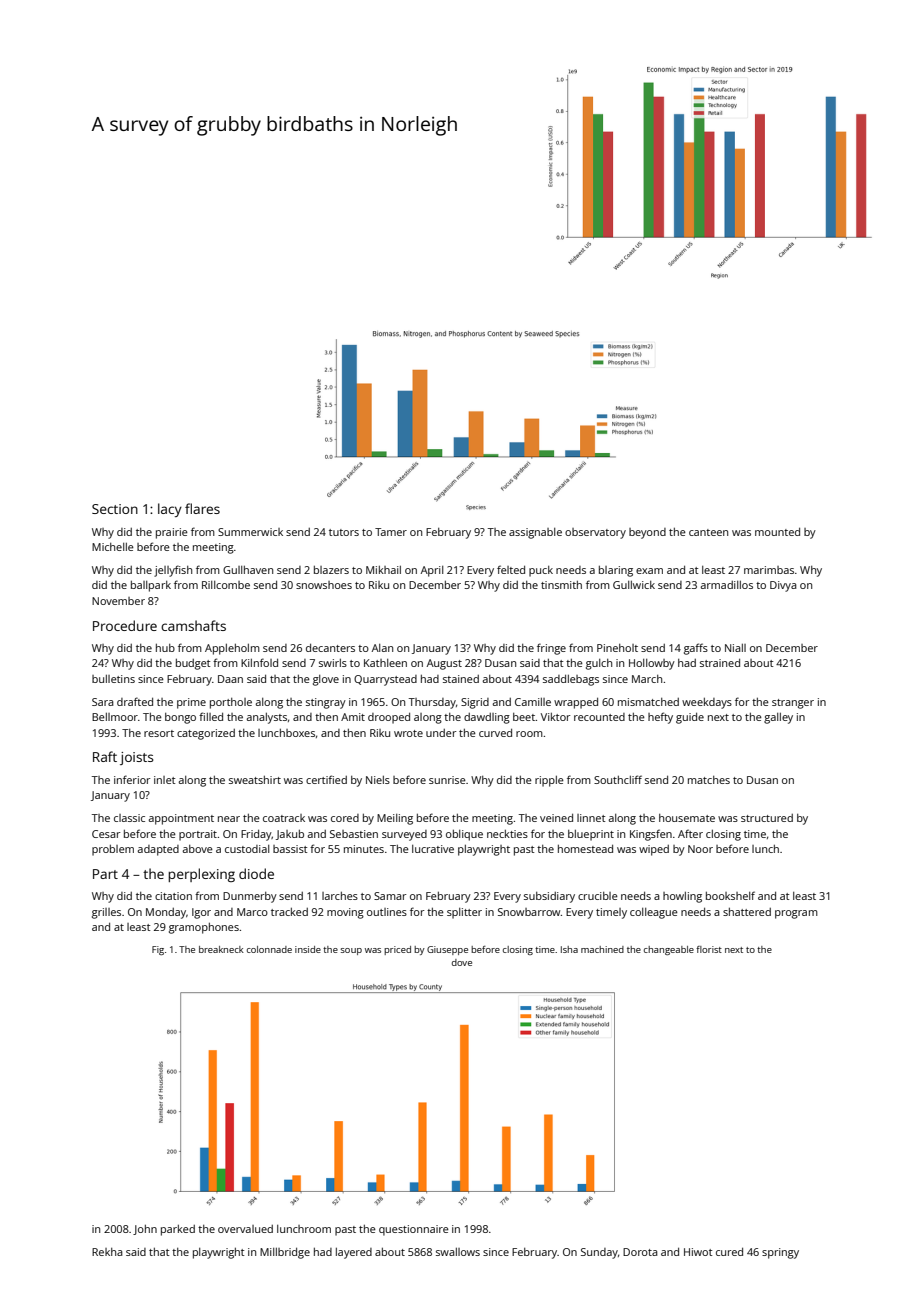 Image resolution: width=924 pixels, height=1308 pixels. What do you see at coordinates (113, 547) in the page?
I see `Michelle` at bounding box center [113, 547].
